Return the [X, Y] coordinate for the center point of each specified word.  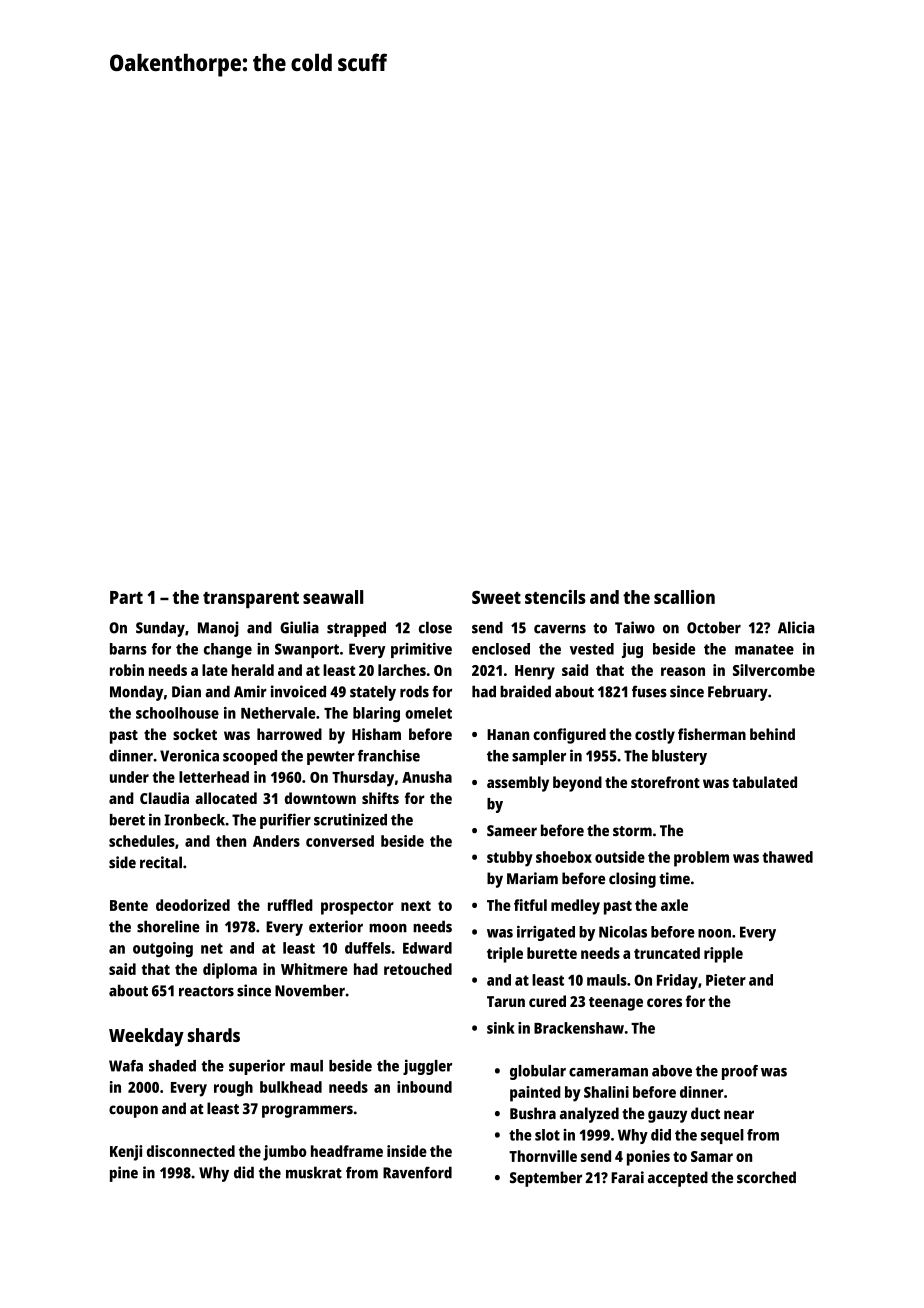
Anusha [427, 777]
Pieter [726, 980]
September [546, 1179]
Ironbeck [194, 820]
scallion [684, 597]
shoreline [168, 926]
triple [505, 955]
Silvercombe [774, 670]
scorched [766, 1177]
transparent [251, 600]
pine [124, 1174]
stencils [555, 597]
